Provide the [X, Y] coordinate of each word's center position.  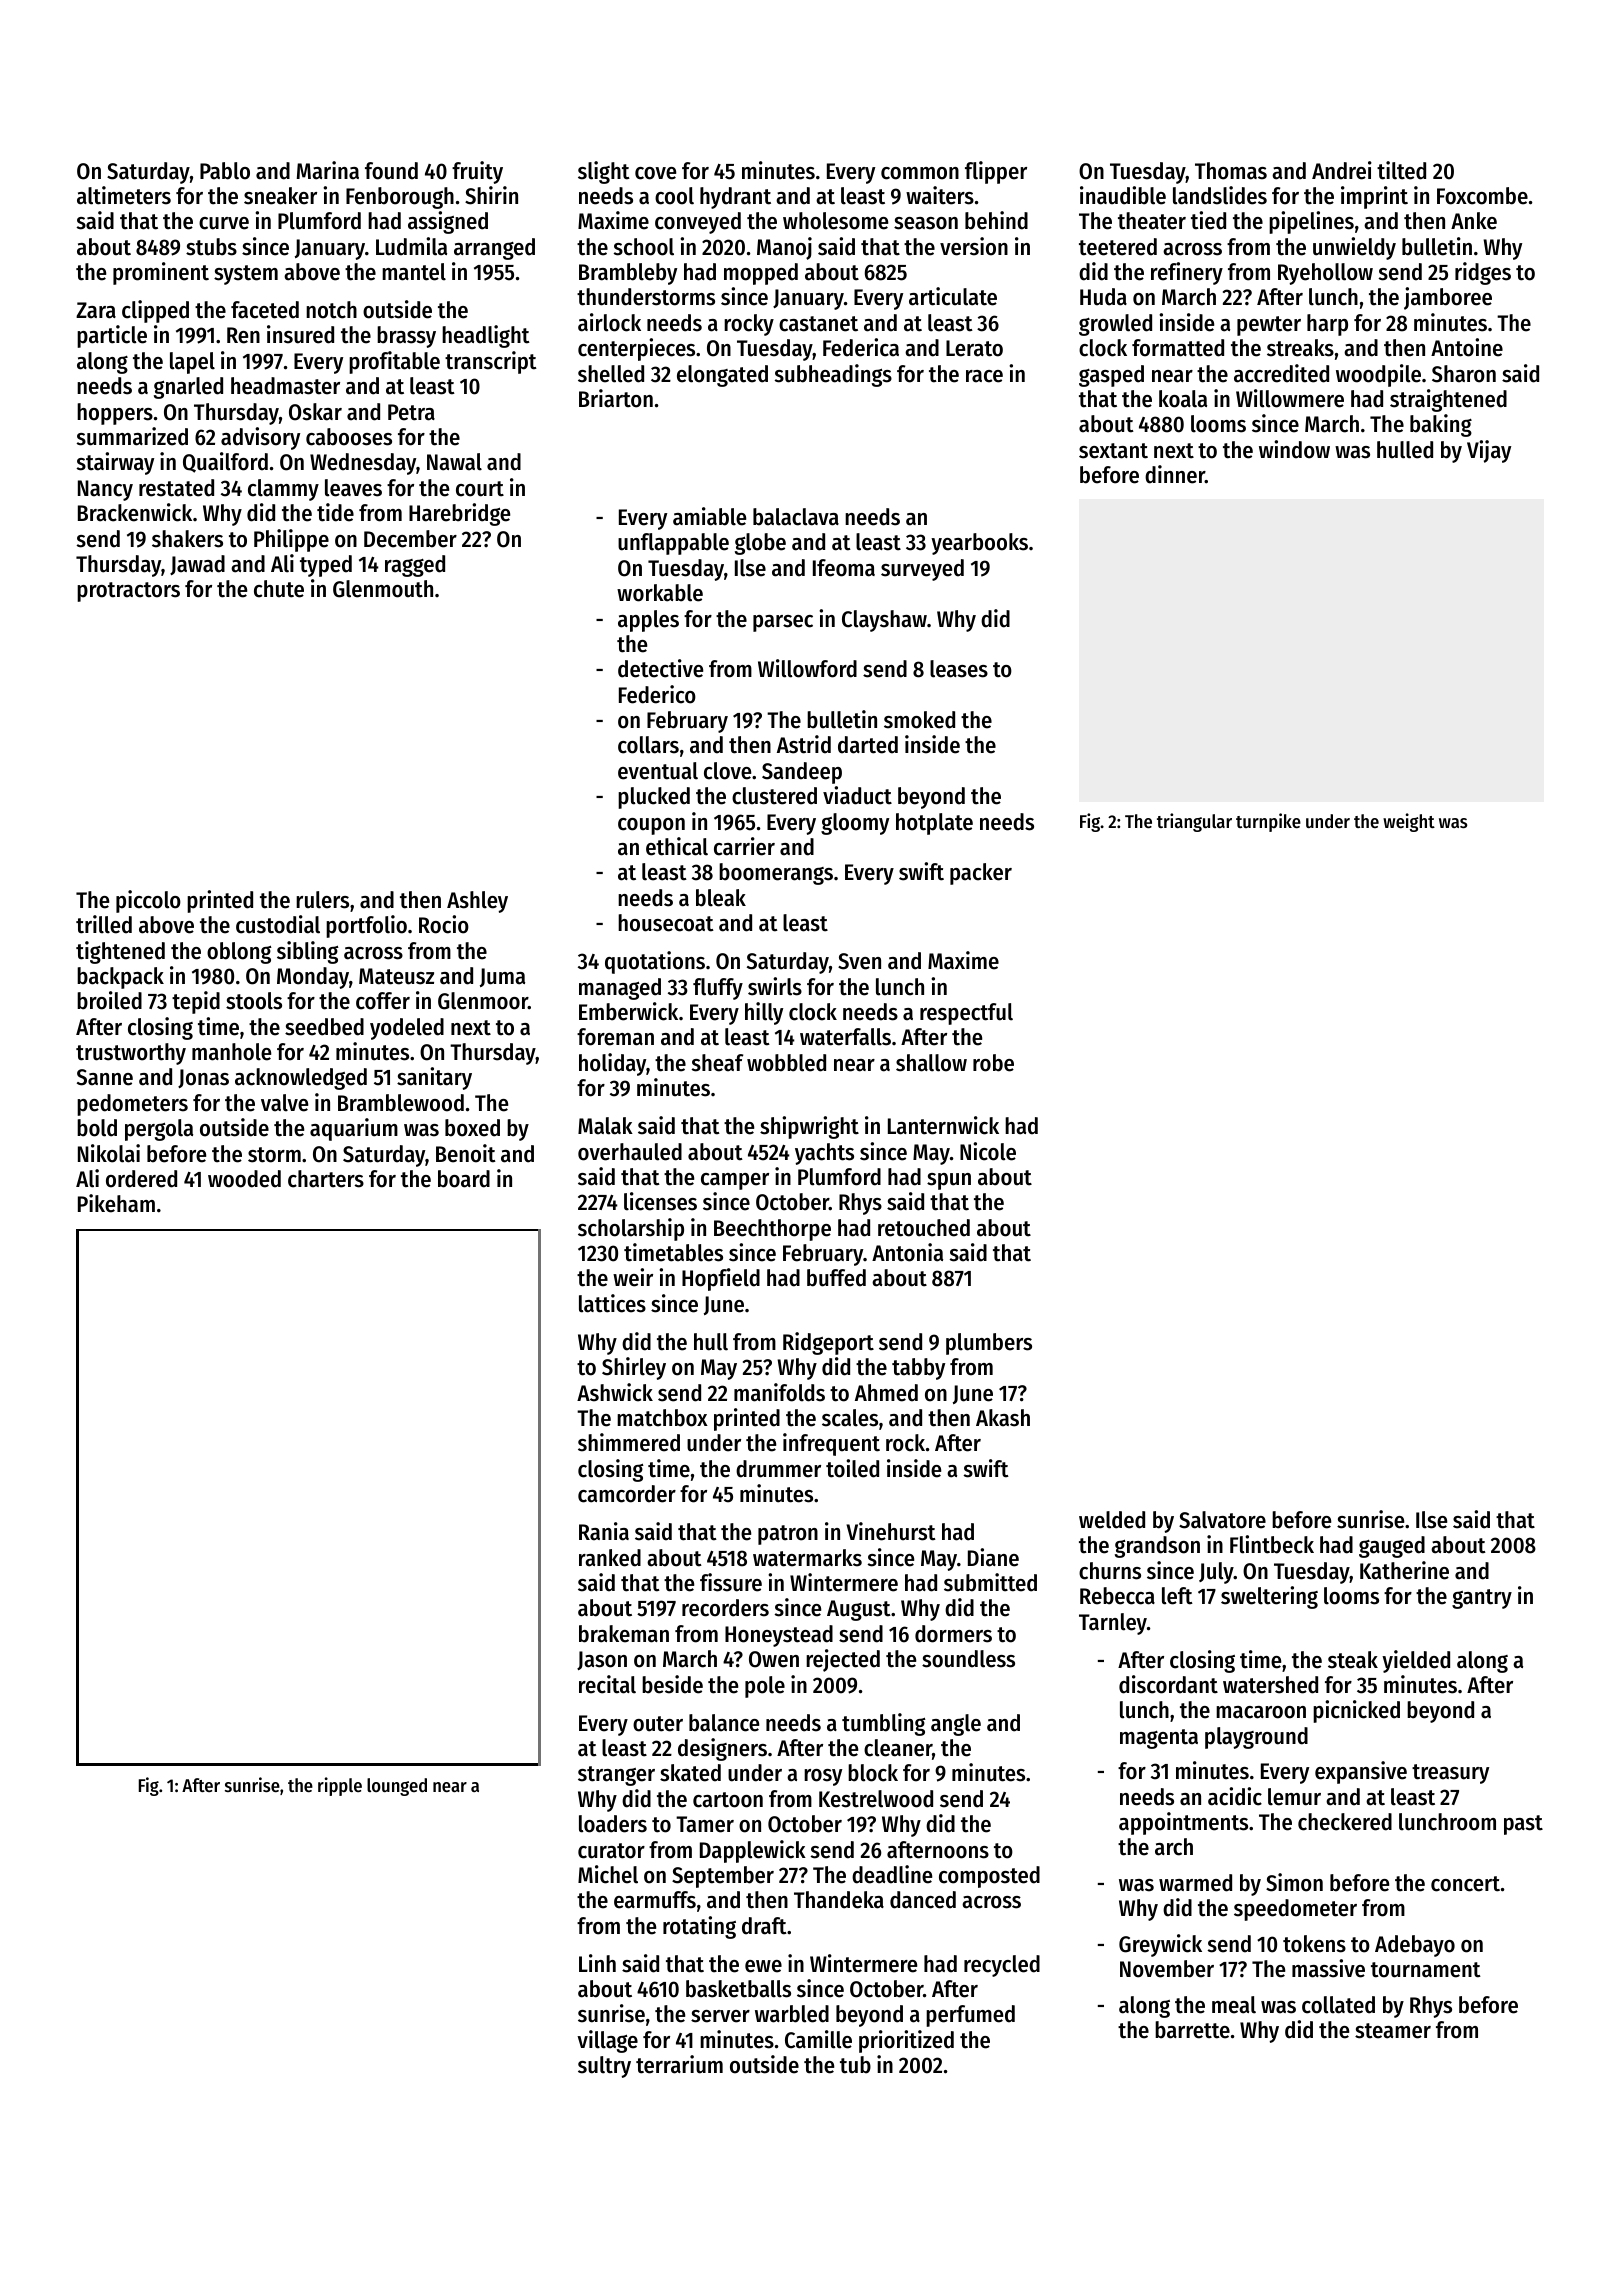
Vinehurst [891, 1531]
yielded [1416, 1661]
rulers [322, 900]
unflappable [673, 544]
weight [1409, 822]
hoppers [115, 414]
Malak [605, 1126]
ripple [340, 1786]
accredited [1281, 373]
